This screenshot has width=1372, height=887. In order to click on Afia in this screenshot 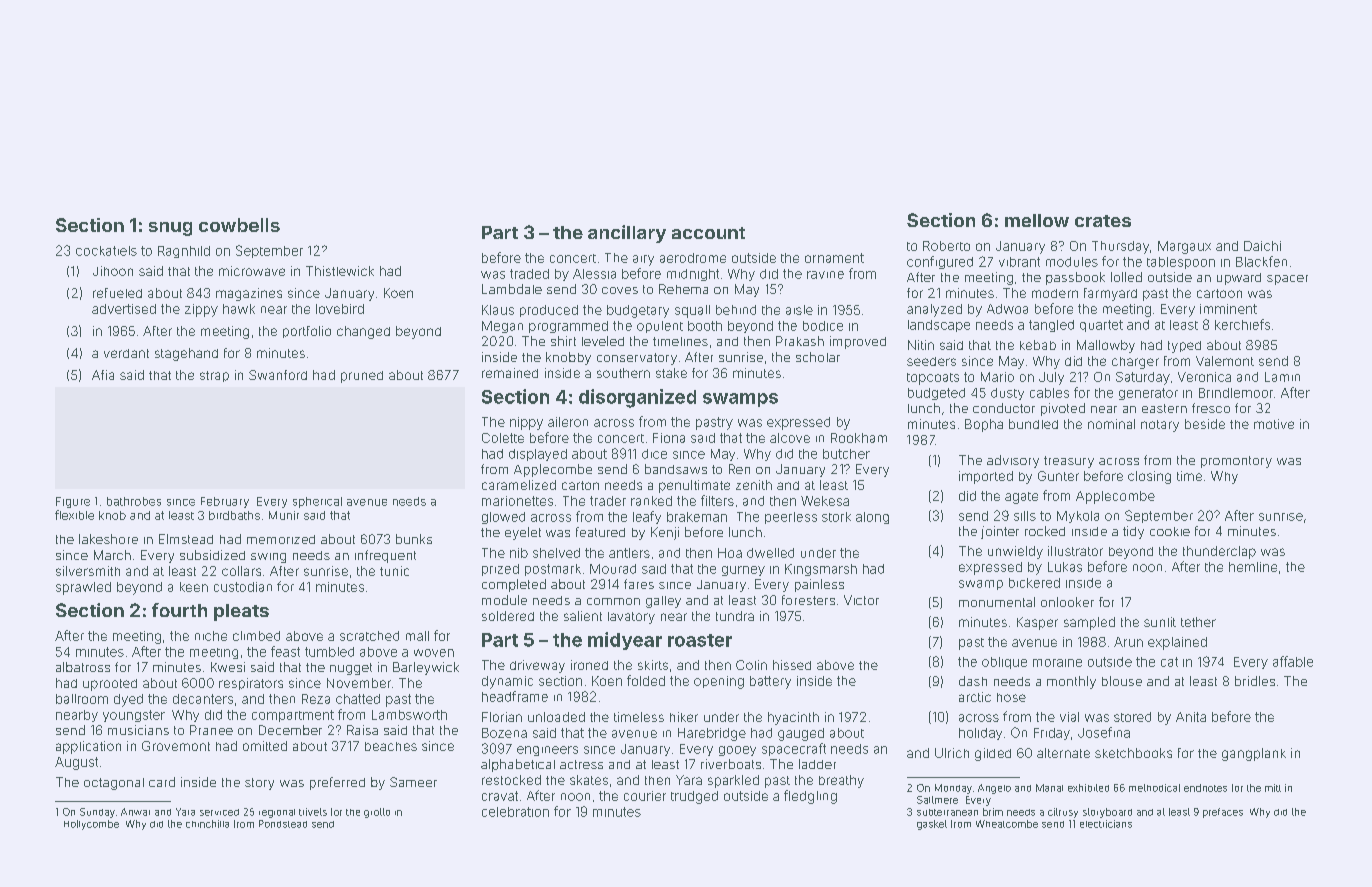, I will do `click(103, 375)`.
